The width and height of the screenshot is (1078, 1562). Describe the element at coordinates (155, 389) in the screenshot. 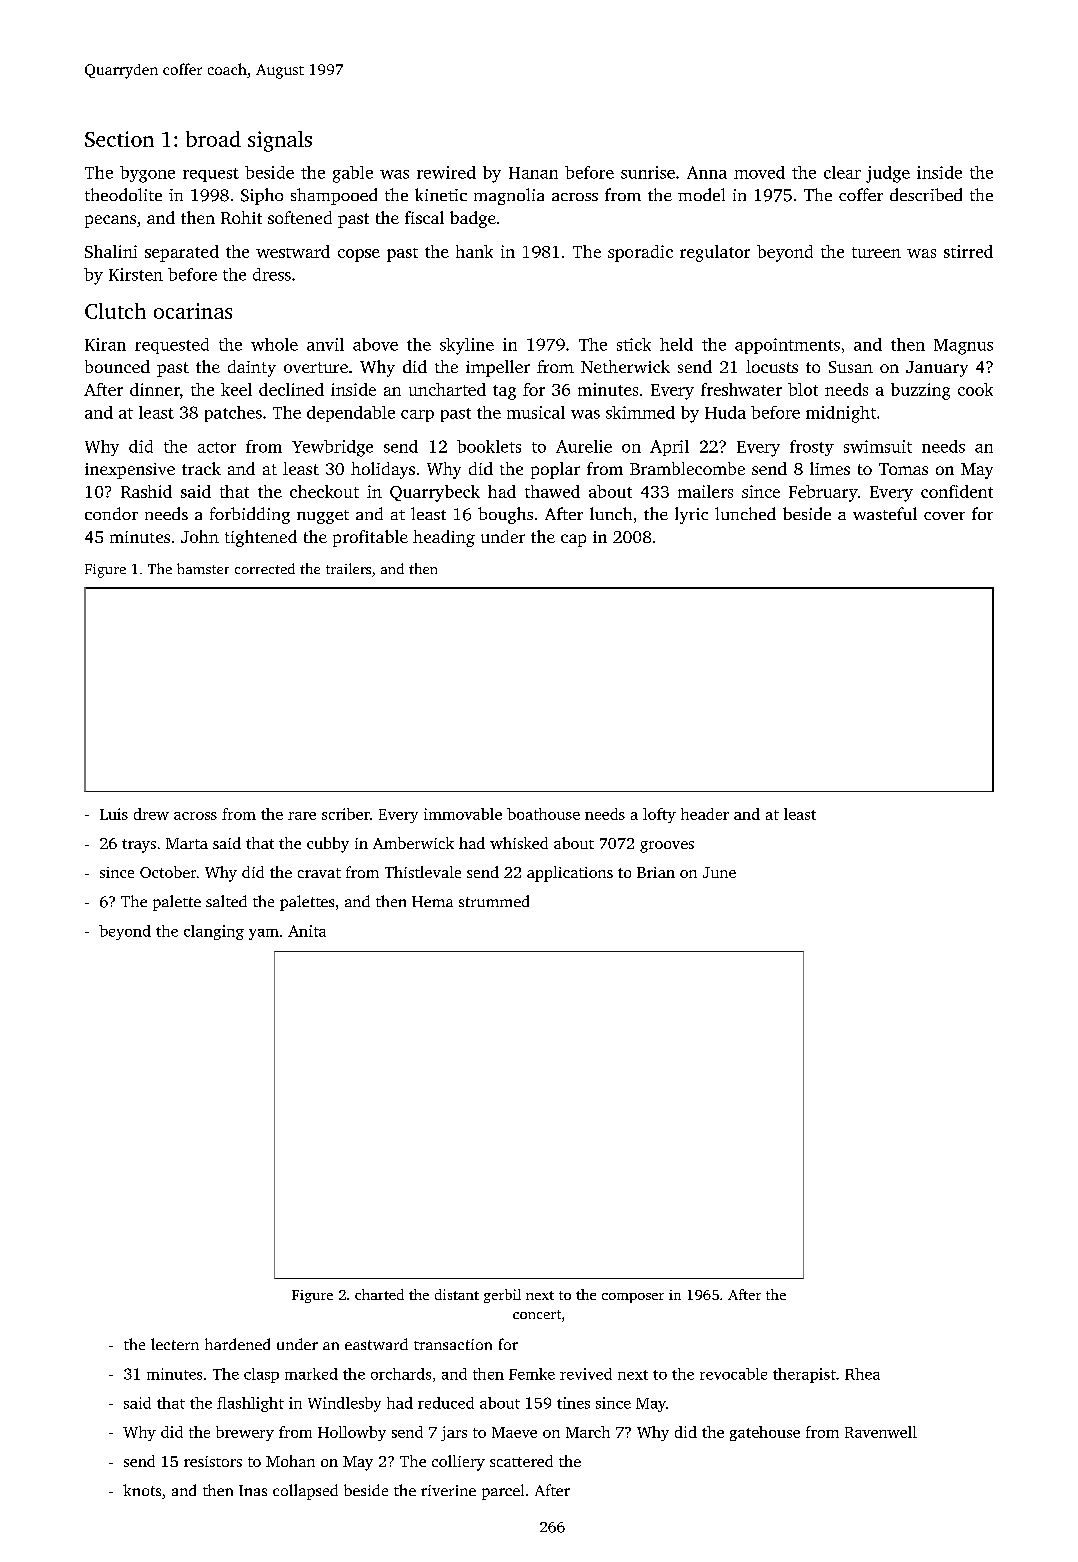

I see `dinner` at that location.
